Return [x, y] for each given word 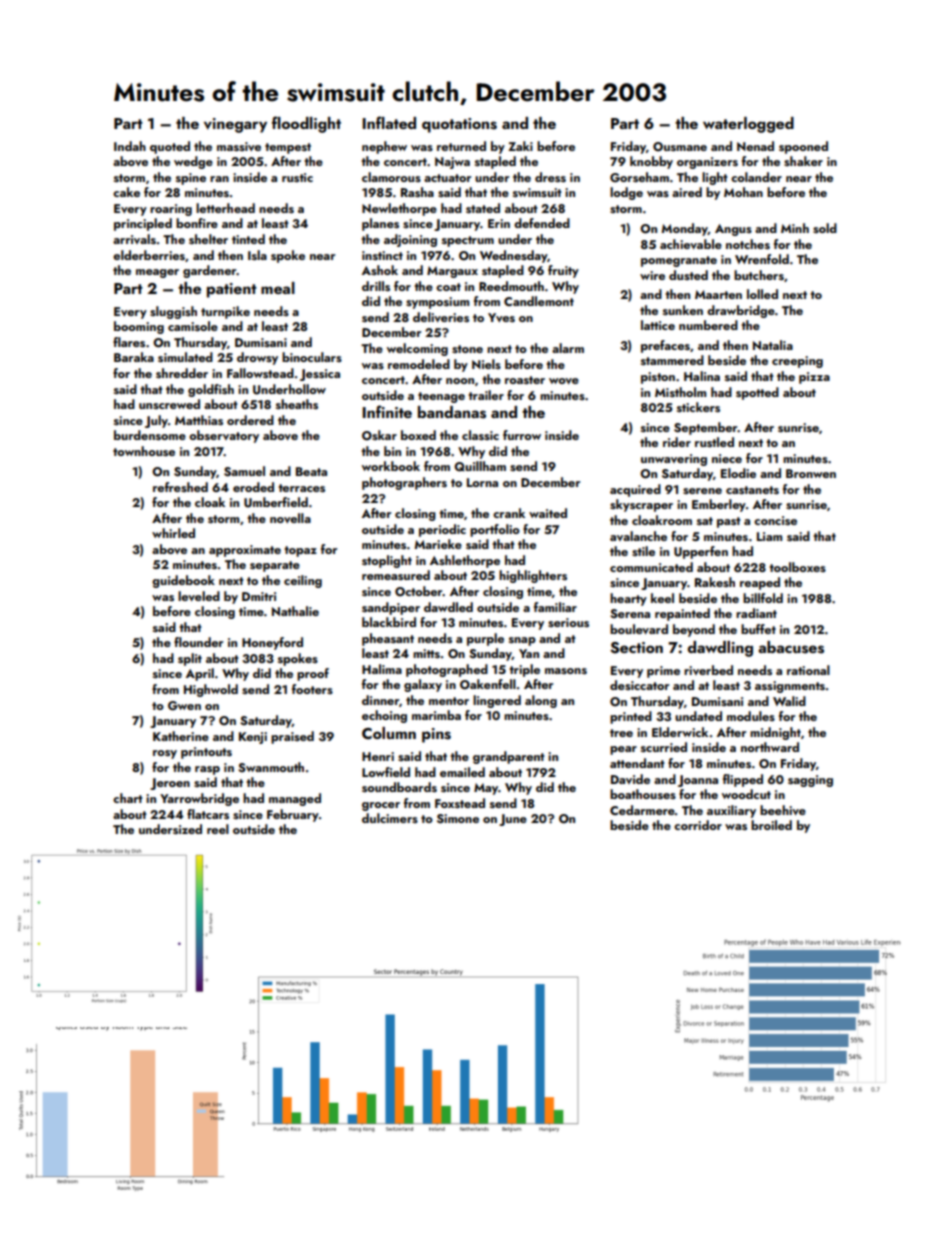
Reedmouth [511, 286]
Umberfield [276, 502]
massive [239, 146]
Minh [795, 228]
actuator [447, 178]
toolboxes [797, 567]
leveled [199, 596]
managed [295, 799]
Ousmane [680, 147]
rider [677, 442]
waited [548, 513]
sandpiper [391, 608]
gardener [210, 271]
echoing [384, 716]
